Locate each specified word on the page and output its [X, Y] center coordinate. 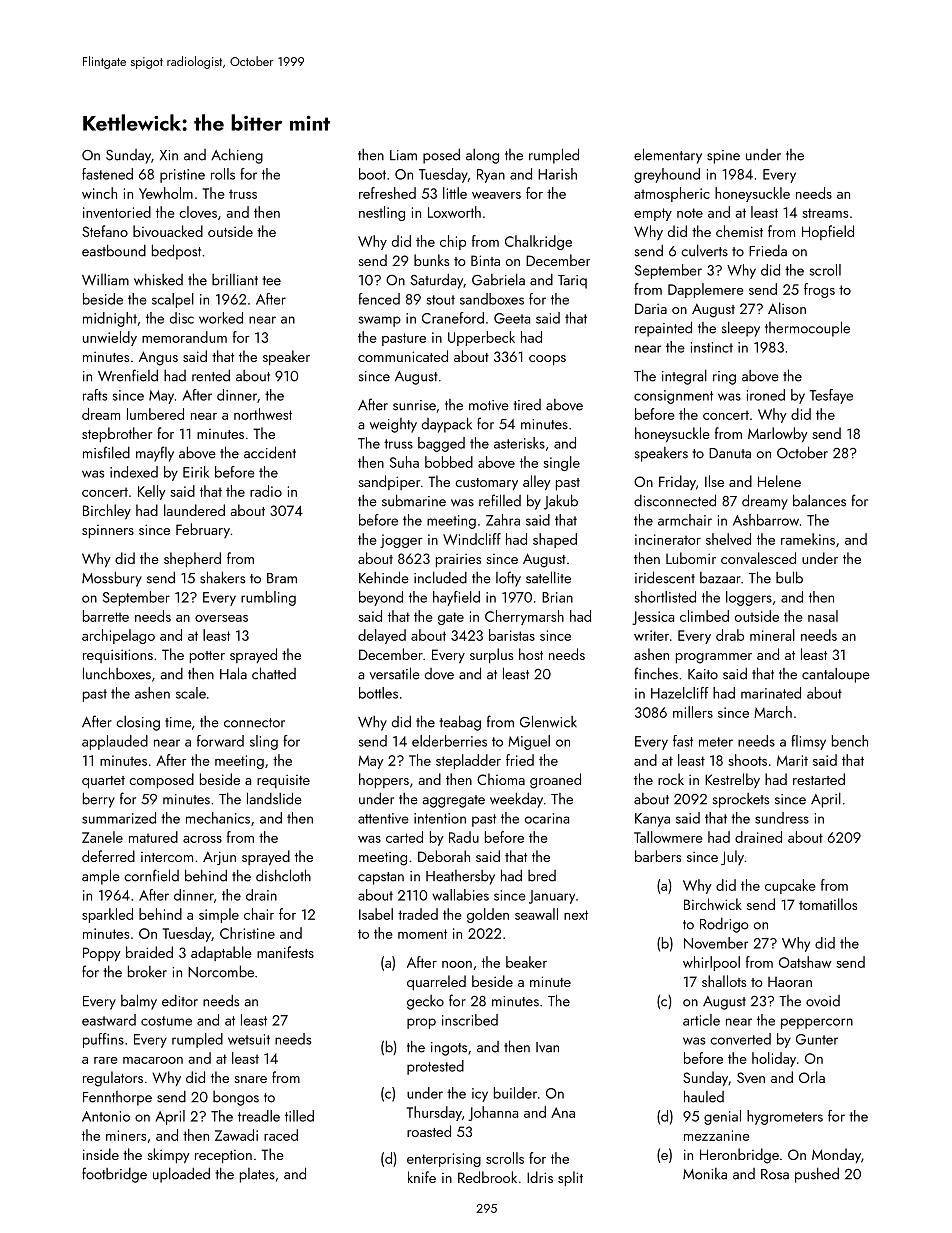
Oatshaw [805, 962]
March [773, 712]
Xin [169, 155]
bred [542, 876]
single [561, 463]
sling [264, 742]
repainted [663, 329]
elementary [668, 156]
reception [223, 1156]
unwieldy [110, 338]
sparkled [107, 915]
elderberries [449, 741]
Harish [557, 174]
